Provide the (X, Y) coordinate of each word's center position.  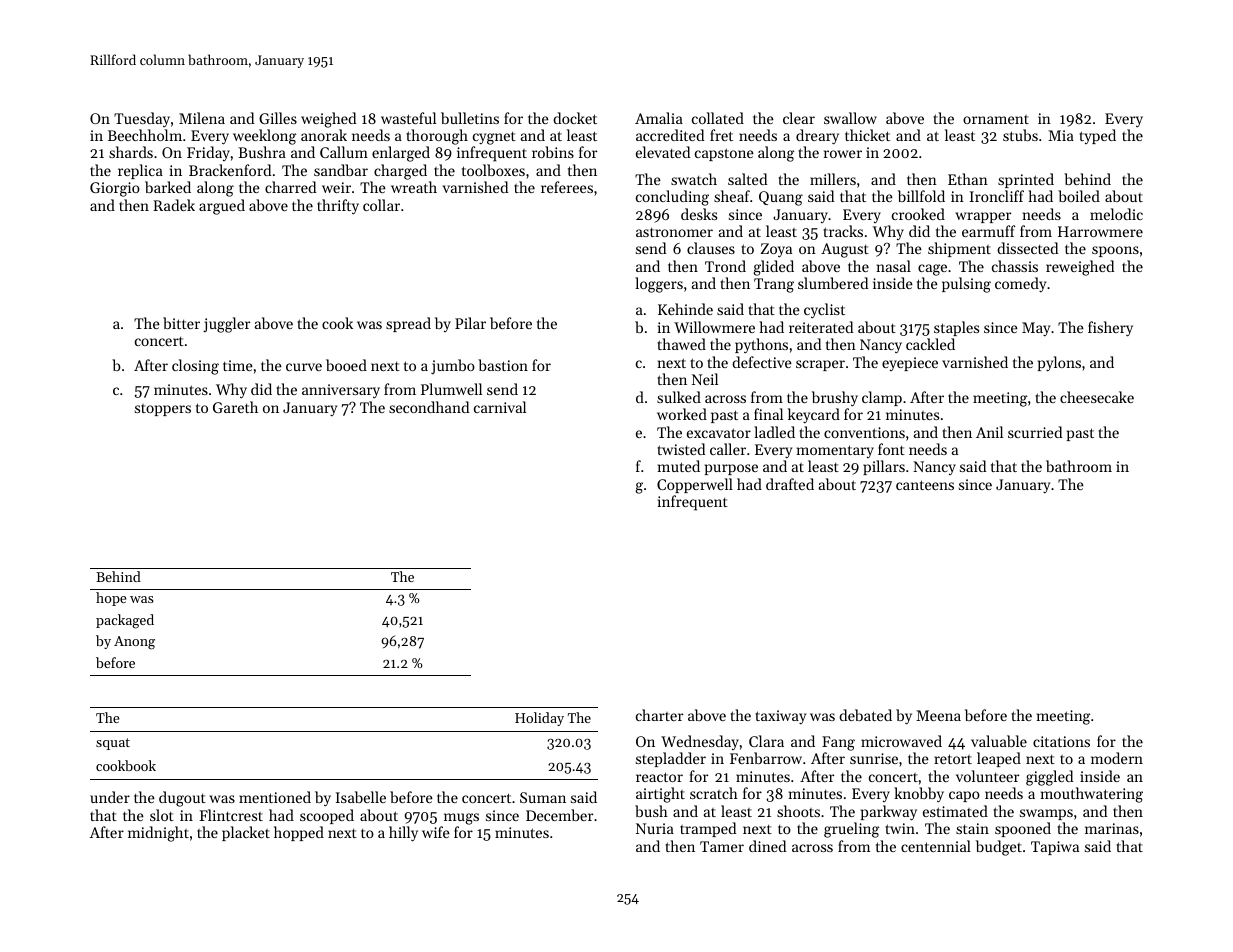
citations (1061, 741)
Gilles (278, 118)
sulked (679, 397)
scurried (1035, 432)
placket (246, 833)
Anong (134, 643)
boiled (1079, 196)
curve (304, 367)
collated (718, 118)
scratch (714, 793)
